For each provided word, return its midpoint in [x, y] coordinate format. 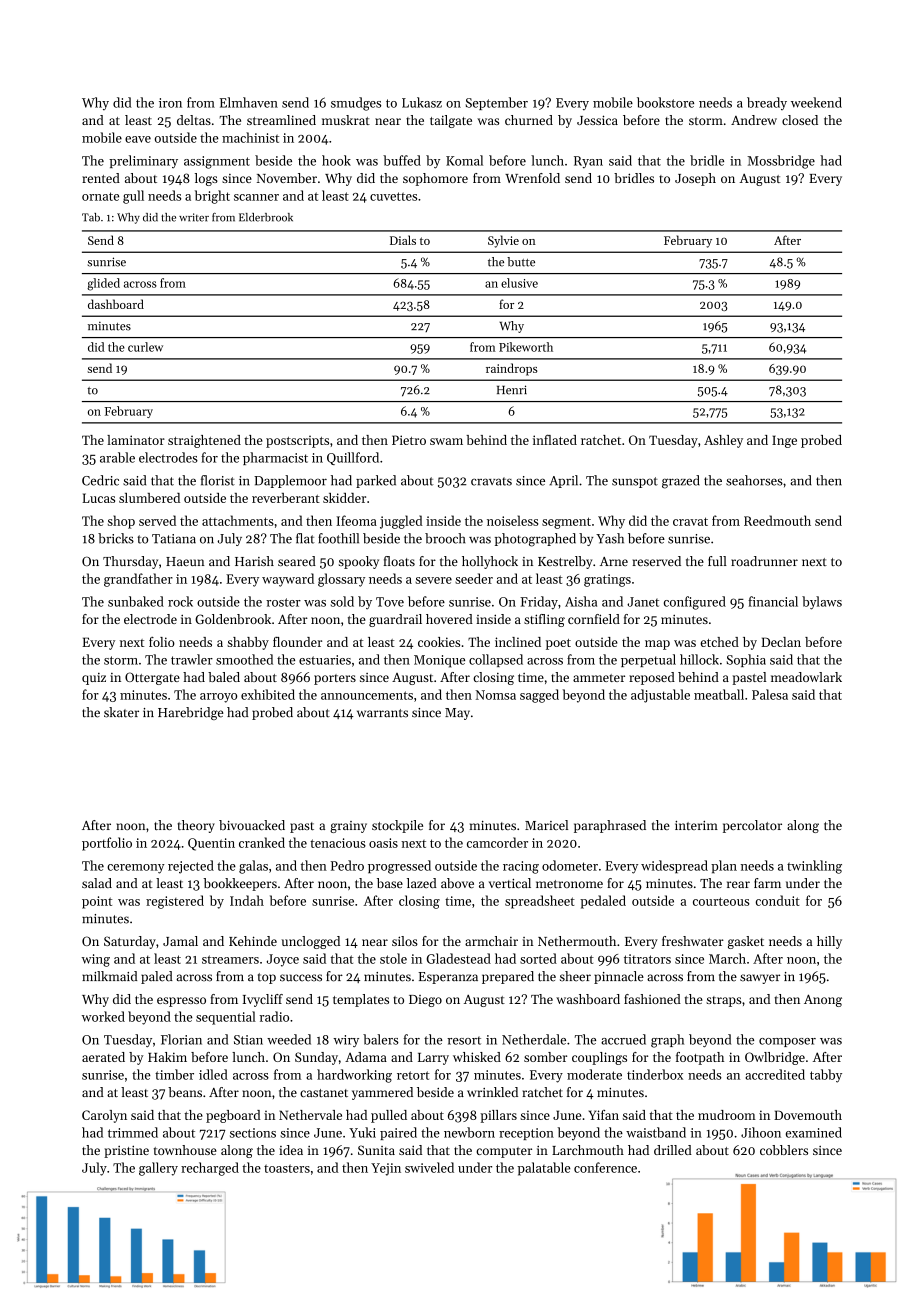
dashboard [116, 304]
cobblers [784, 1150]
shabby [248, 643]
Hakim [167, 1057]
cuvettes [393, 196]
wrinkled [492, 1092]
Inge [784, 441]
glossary [341, 580]
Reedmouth [777, 520]
